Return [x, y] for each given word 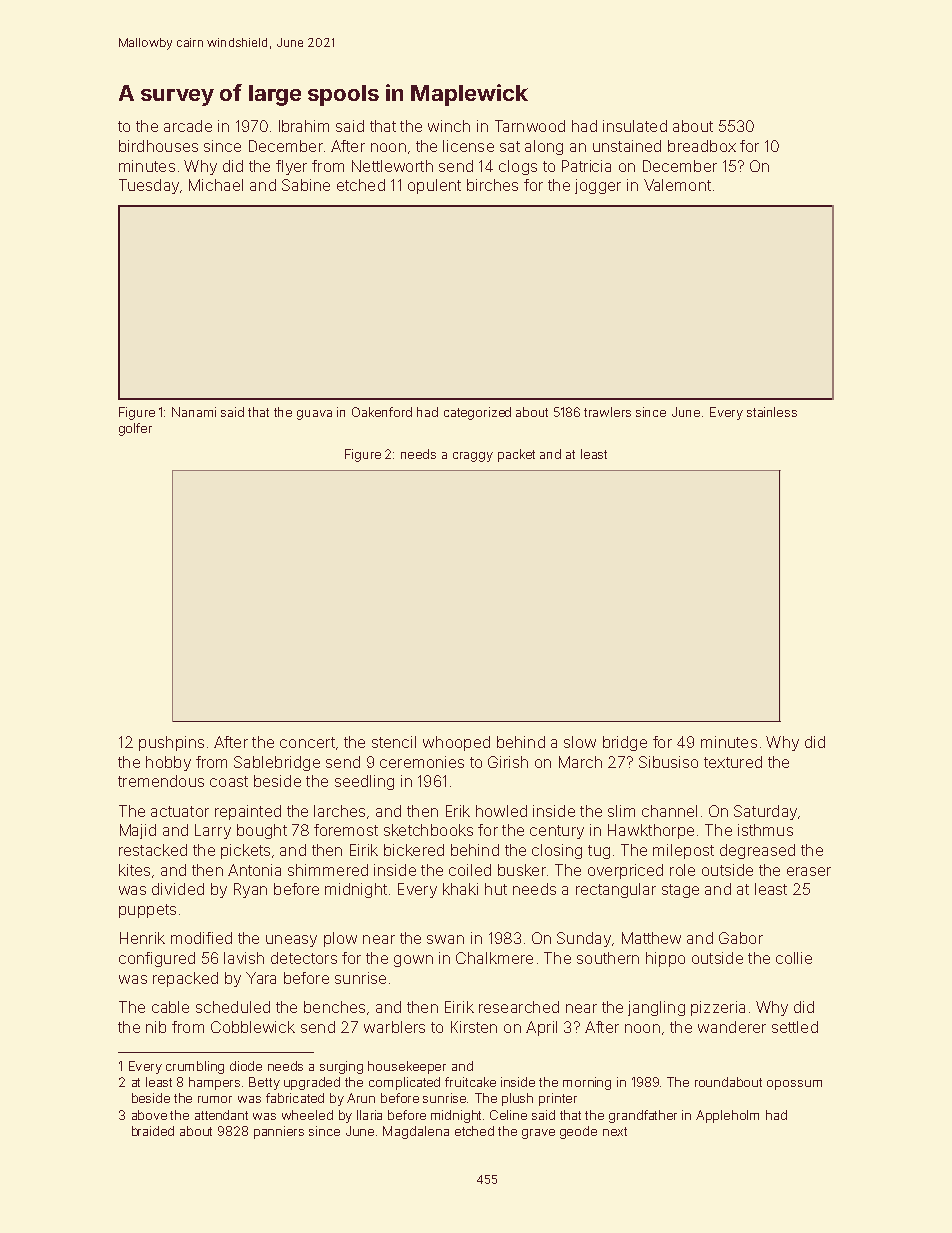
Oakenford [382, 412]
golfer [135, 429]
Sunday [584, 939]
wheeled [307, 1115]
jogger [598, 186]
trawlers [607, 412]
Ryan [250, 890]
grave [538, 1134]
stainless [772, 412]
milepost [683, 851]
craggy [473, 457]
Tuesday [149, 186]
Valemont [677, 185]
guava [314, 415]
